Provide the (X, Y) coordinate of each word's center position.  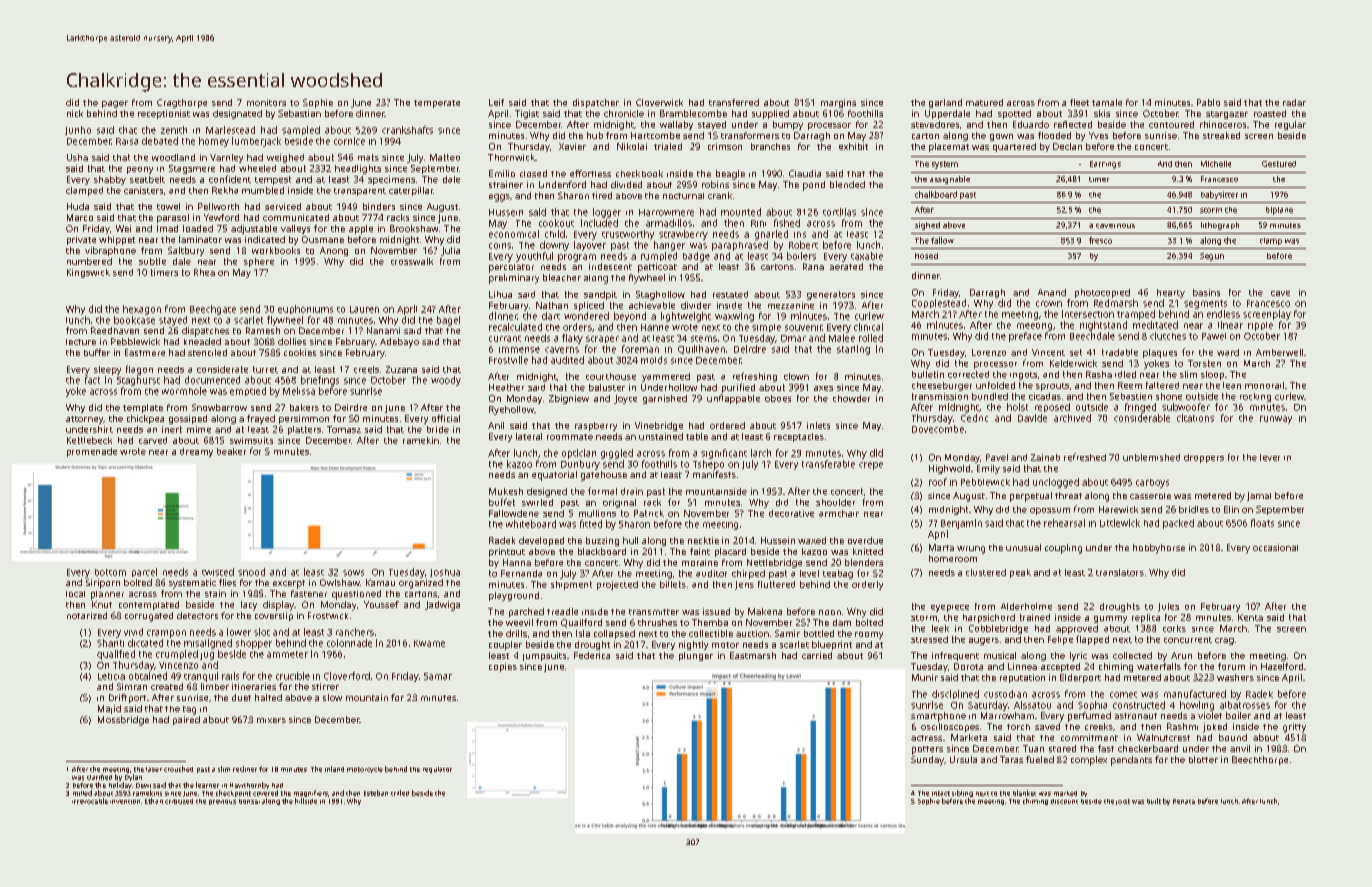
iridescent (610, 266)
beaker (231, 451)
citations (1195, 418)
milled (82, 793)
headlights (358, 169)
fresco (1100, 240)
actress (926, 738)
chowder (851, 398)
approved (1077, 629)
